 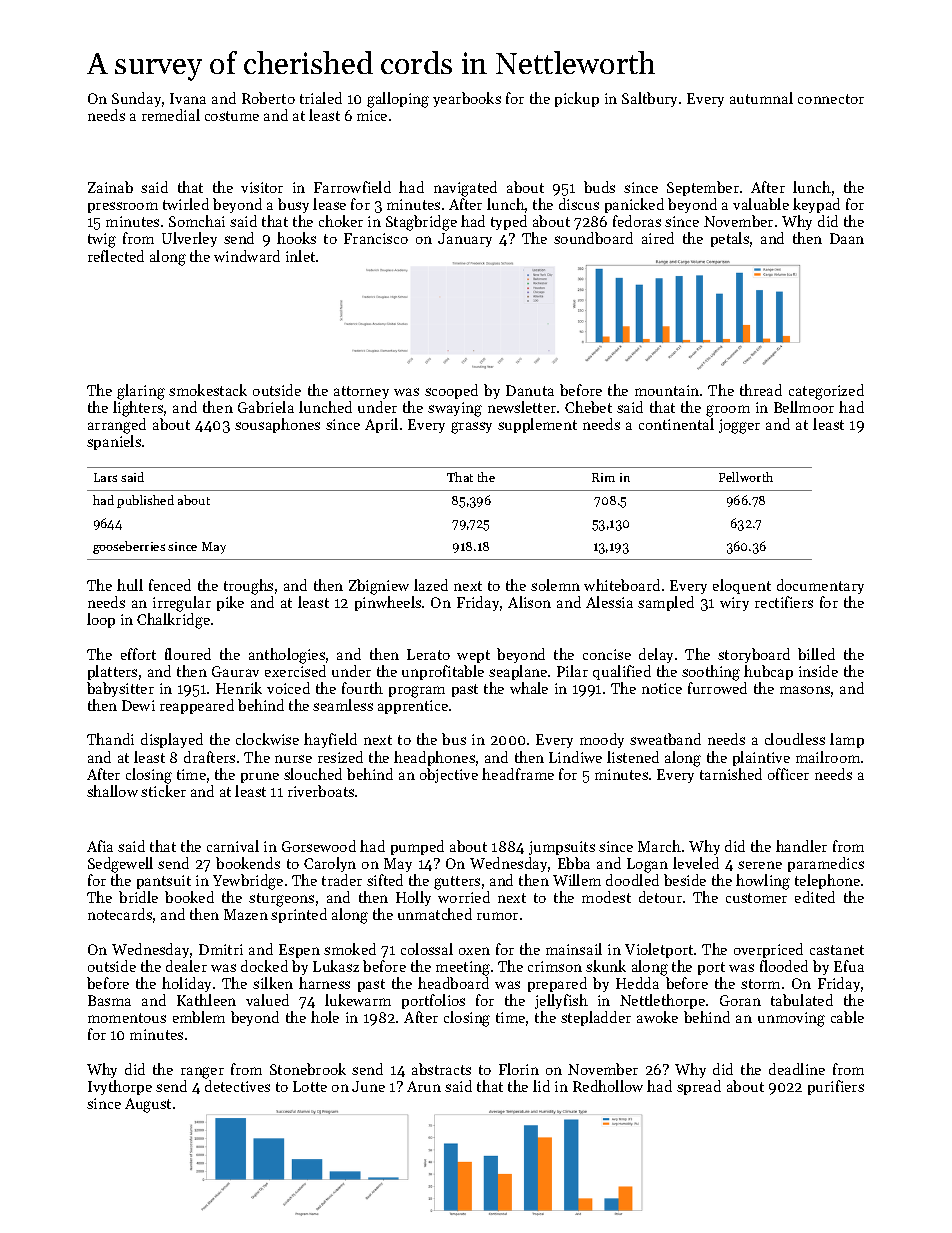 I want to click on Florin, so click(x=519, y=1069).
